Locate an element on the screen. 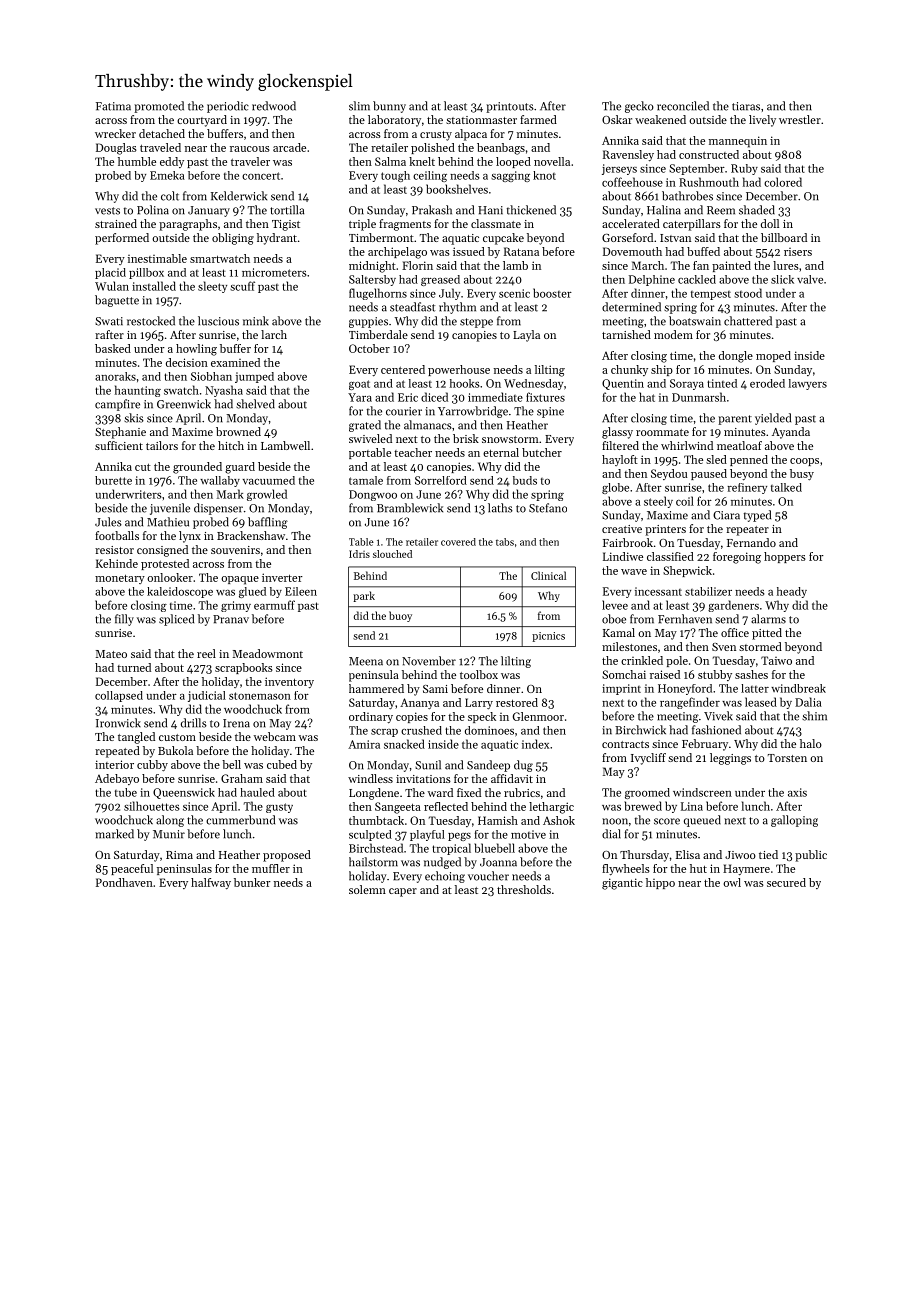 Image resolution: width=924 pixels, height=1308 pixels. tiaras is located at coordinates (746, 106).
